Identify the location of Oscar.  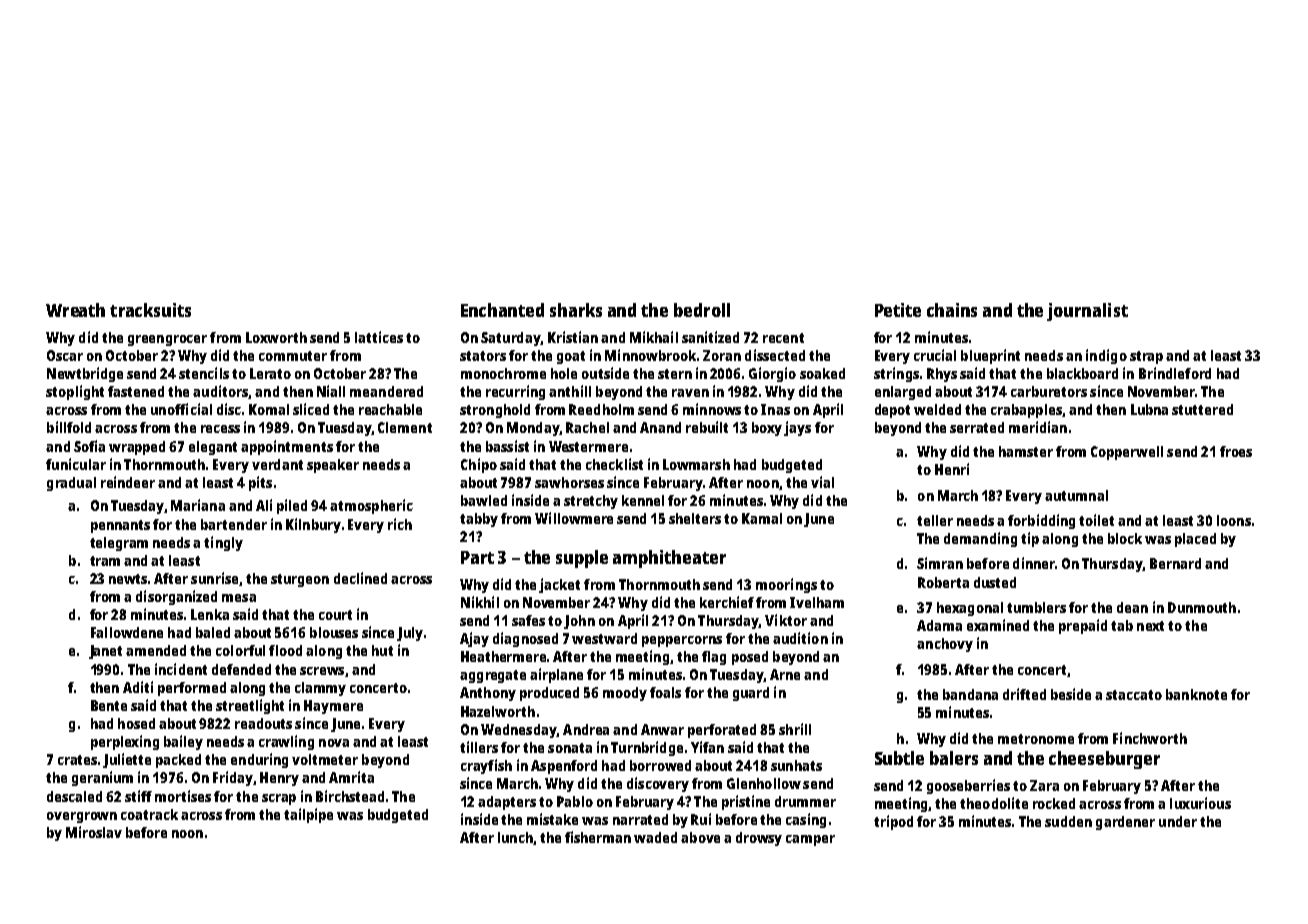
(65, 355).
